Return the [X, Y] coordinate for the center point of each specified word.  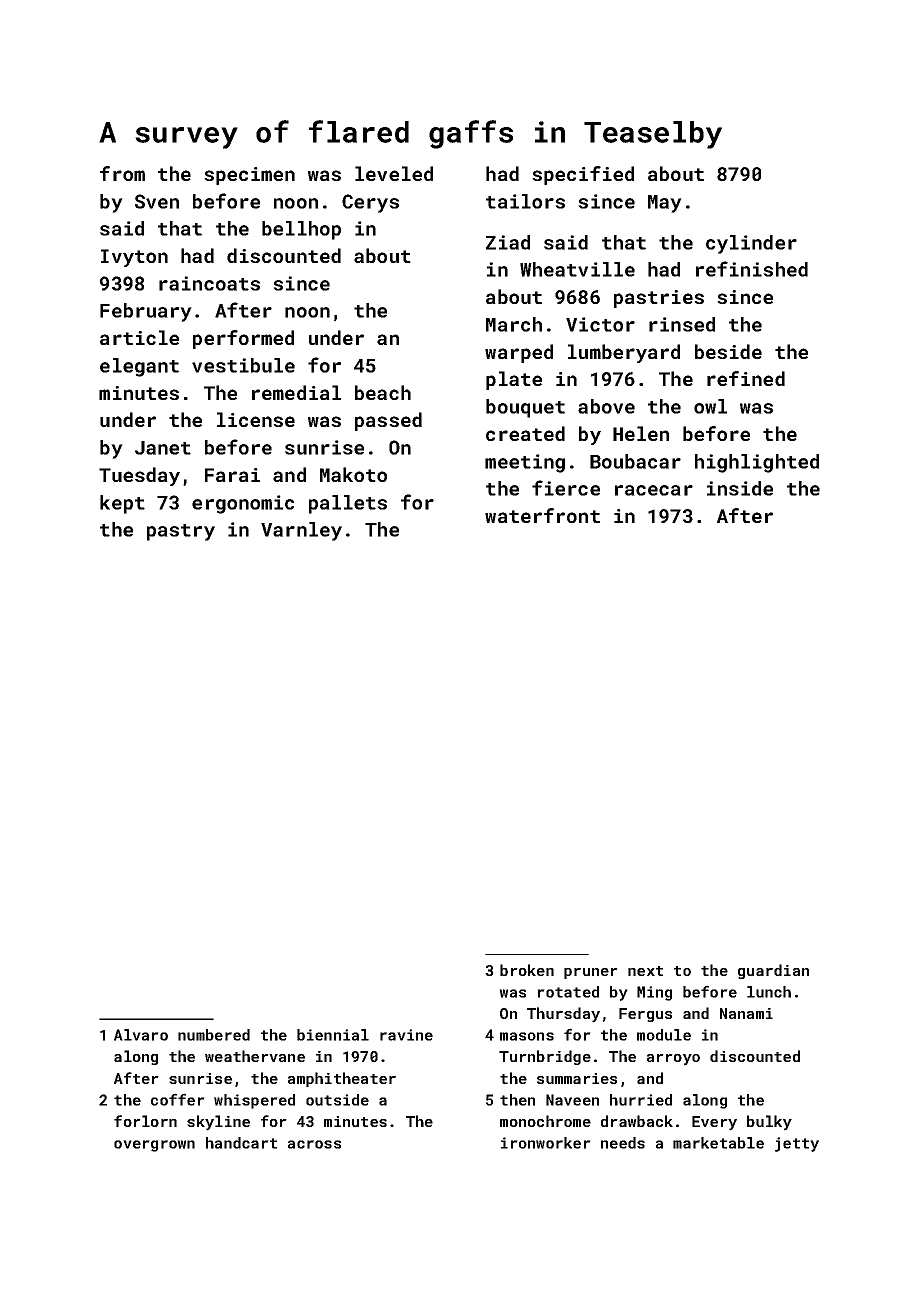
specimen [249, 176]
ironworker [546, 1143]
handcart [241, 1143]
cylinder [751, 244]
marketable [718, 1143]
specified [583, 175]
